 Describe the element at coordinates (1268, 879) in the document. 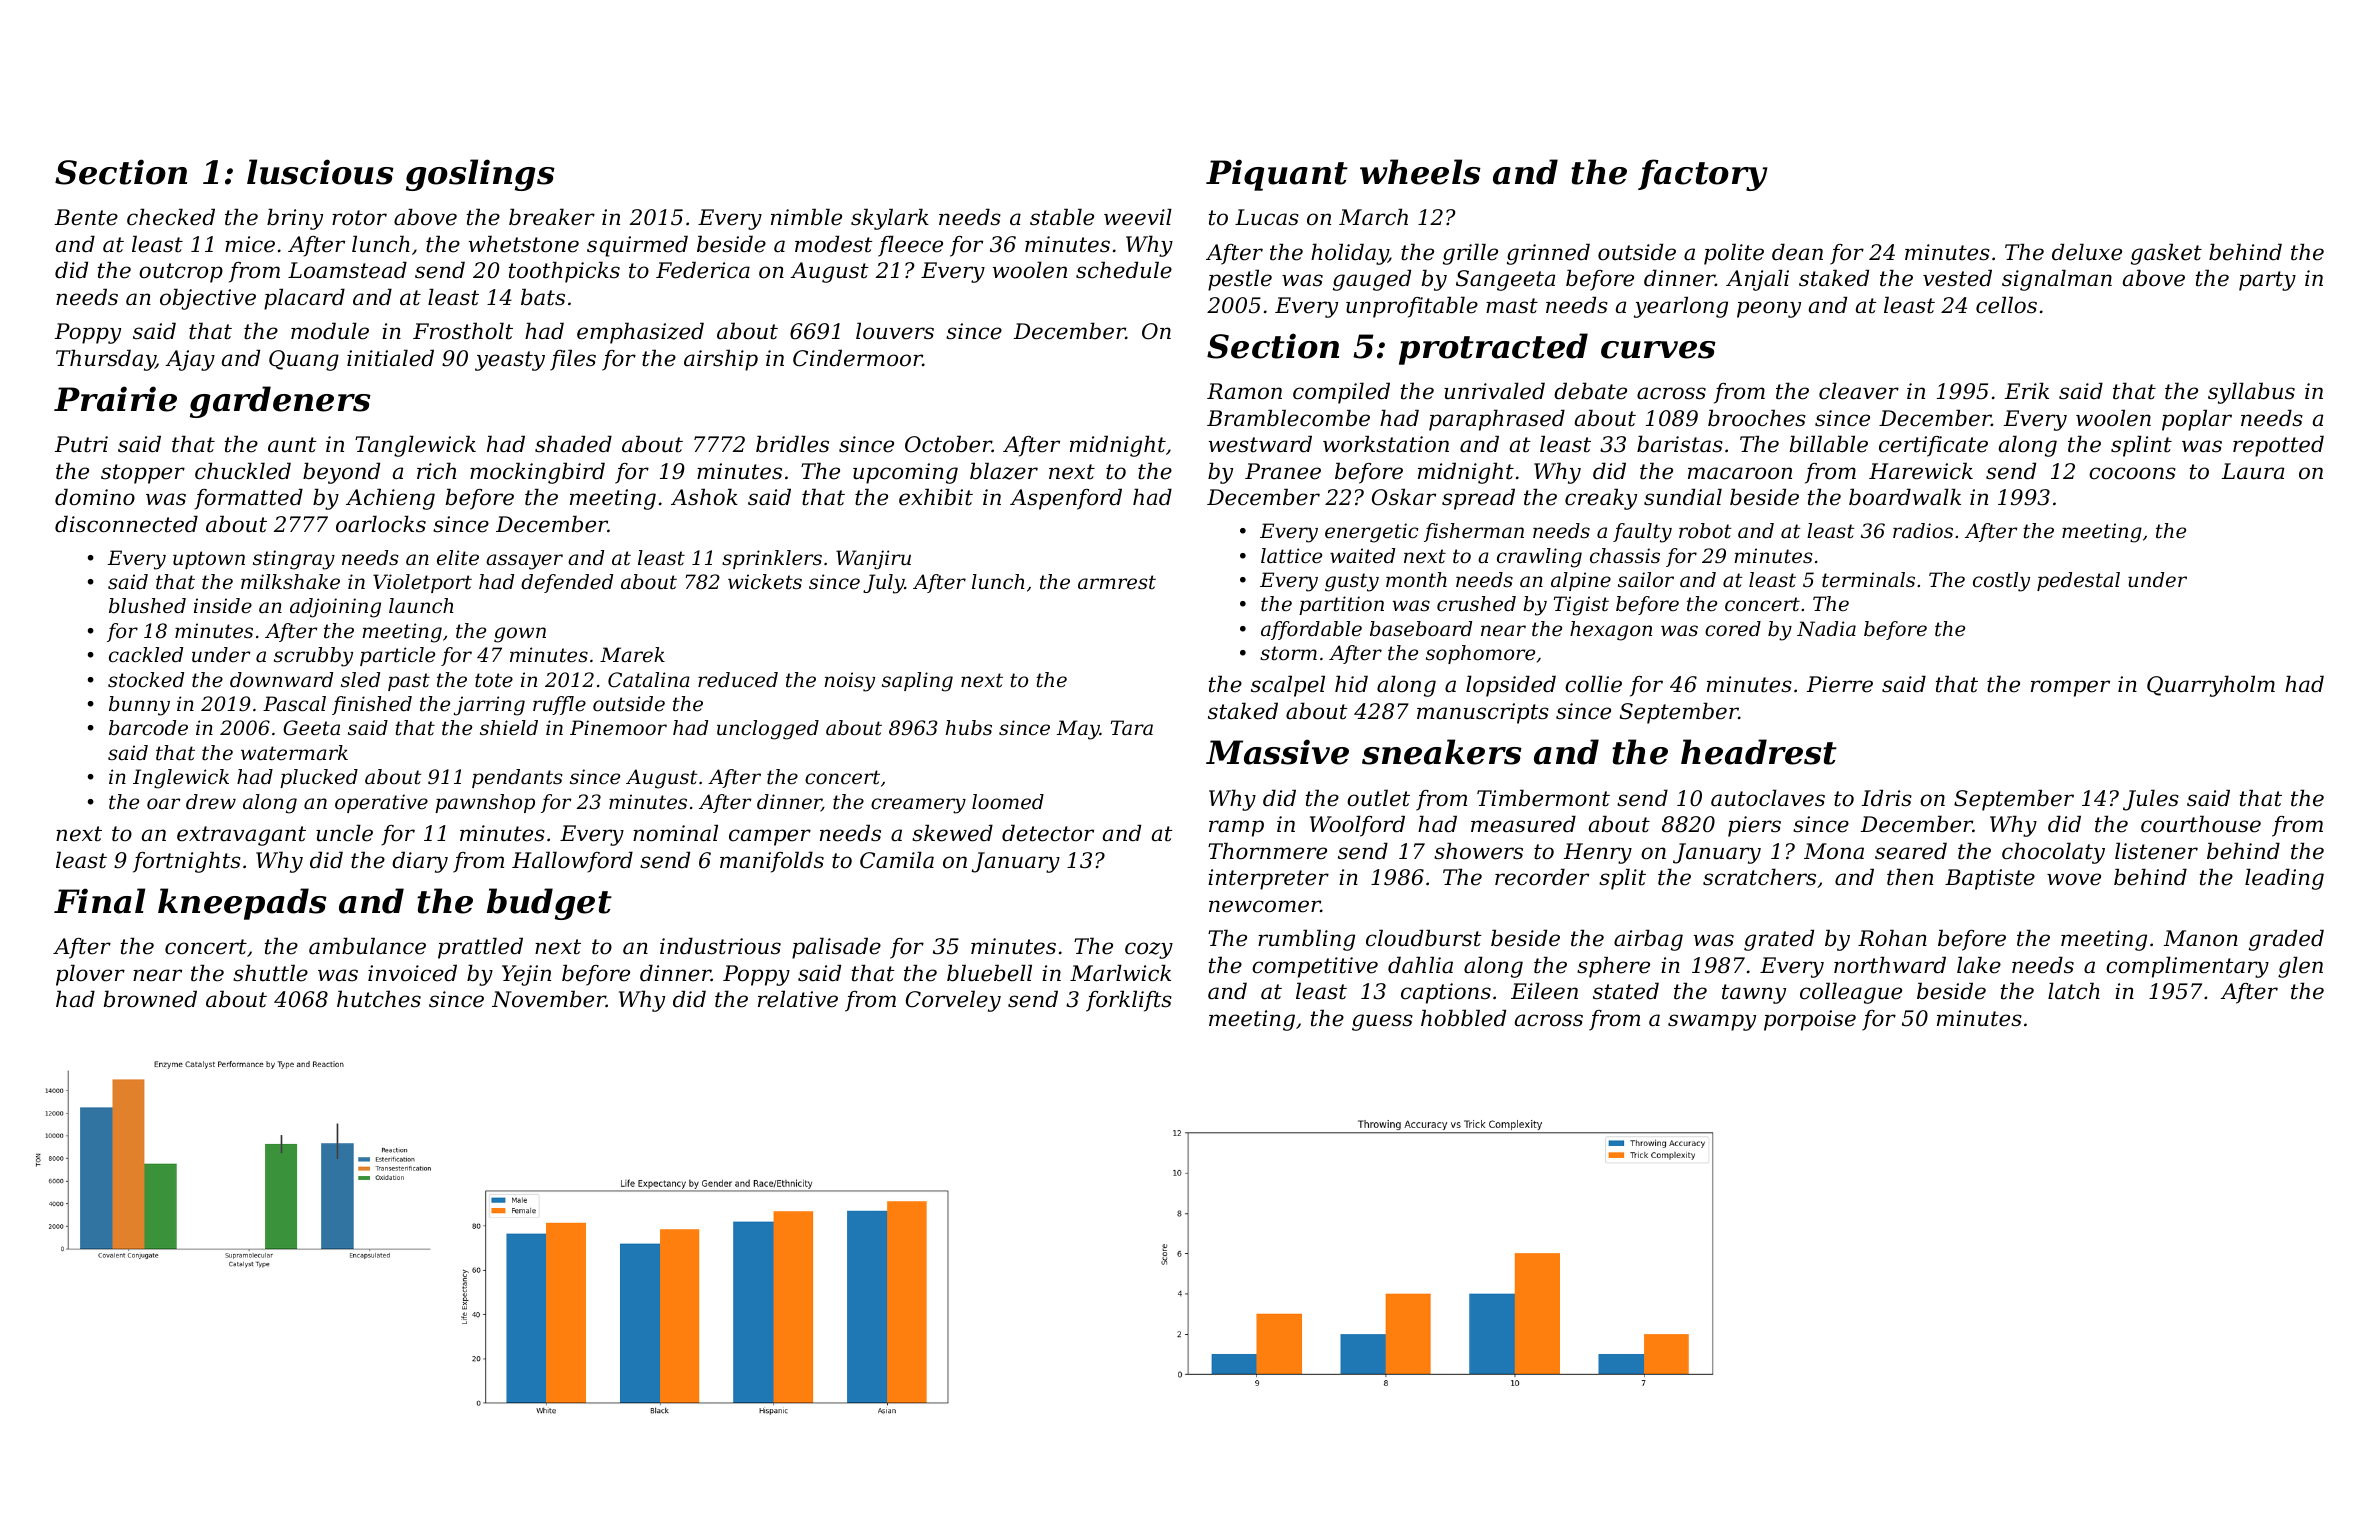

I see `interpreter` at that location.
